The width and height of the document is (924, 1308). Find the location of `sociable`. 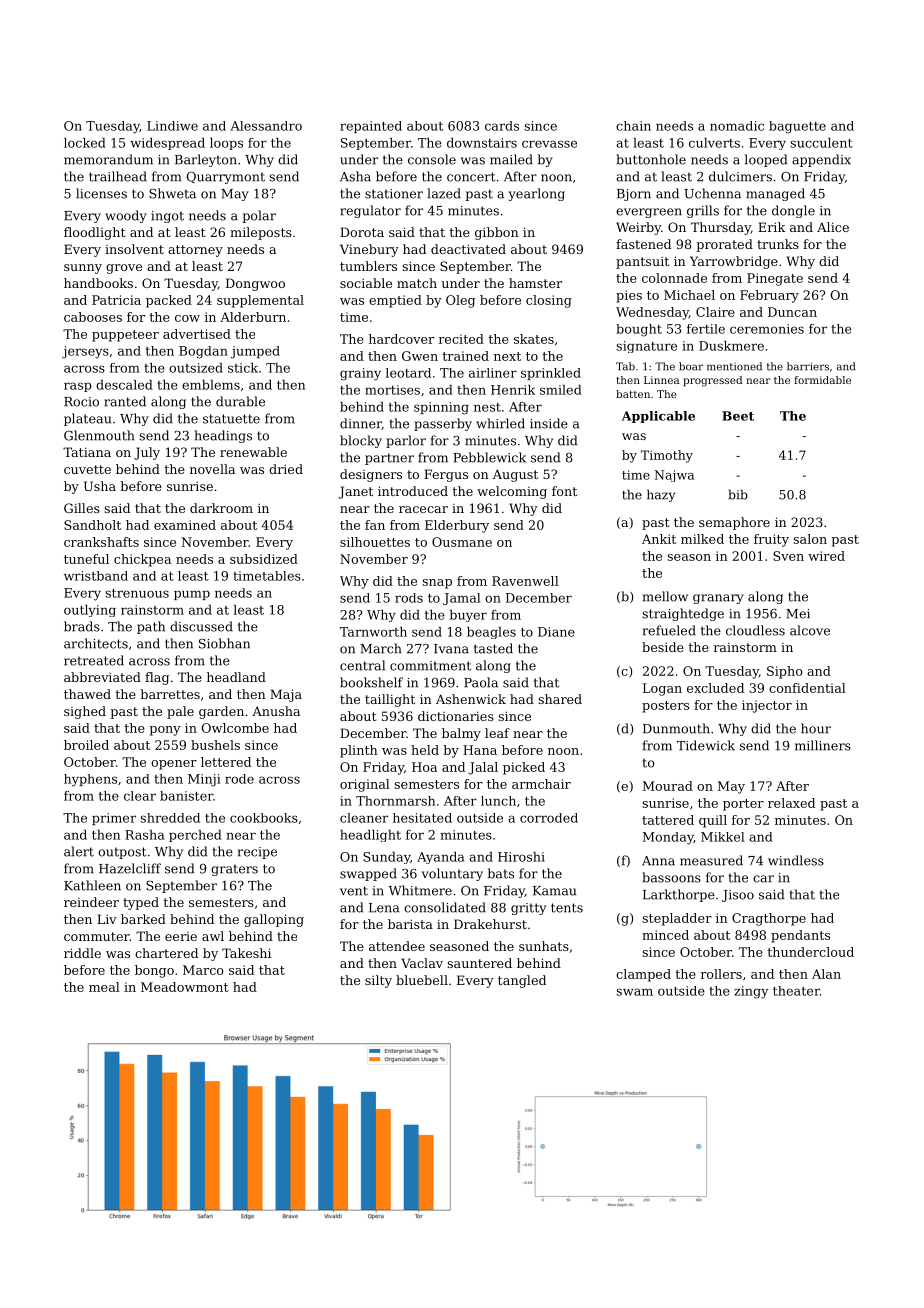

sociable is located at coordinates (366, 283).
